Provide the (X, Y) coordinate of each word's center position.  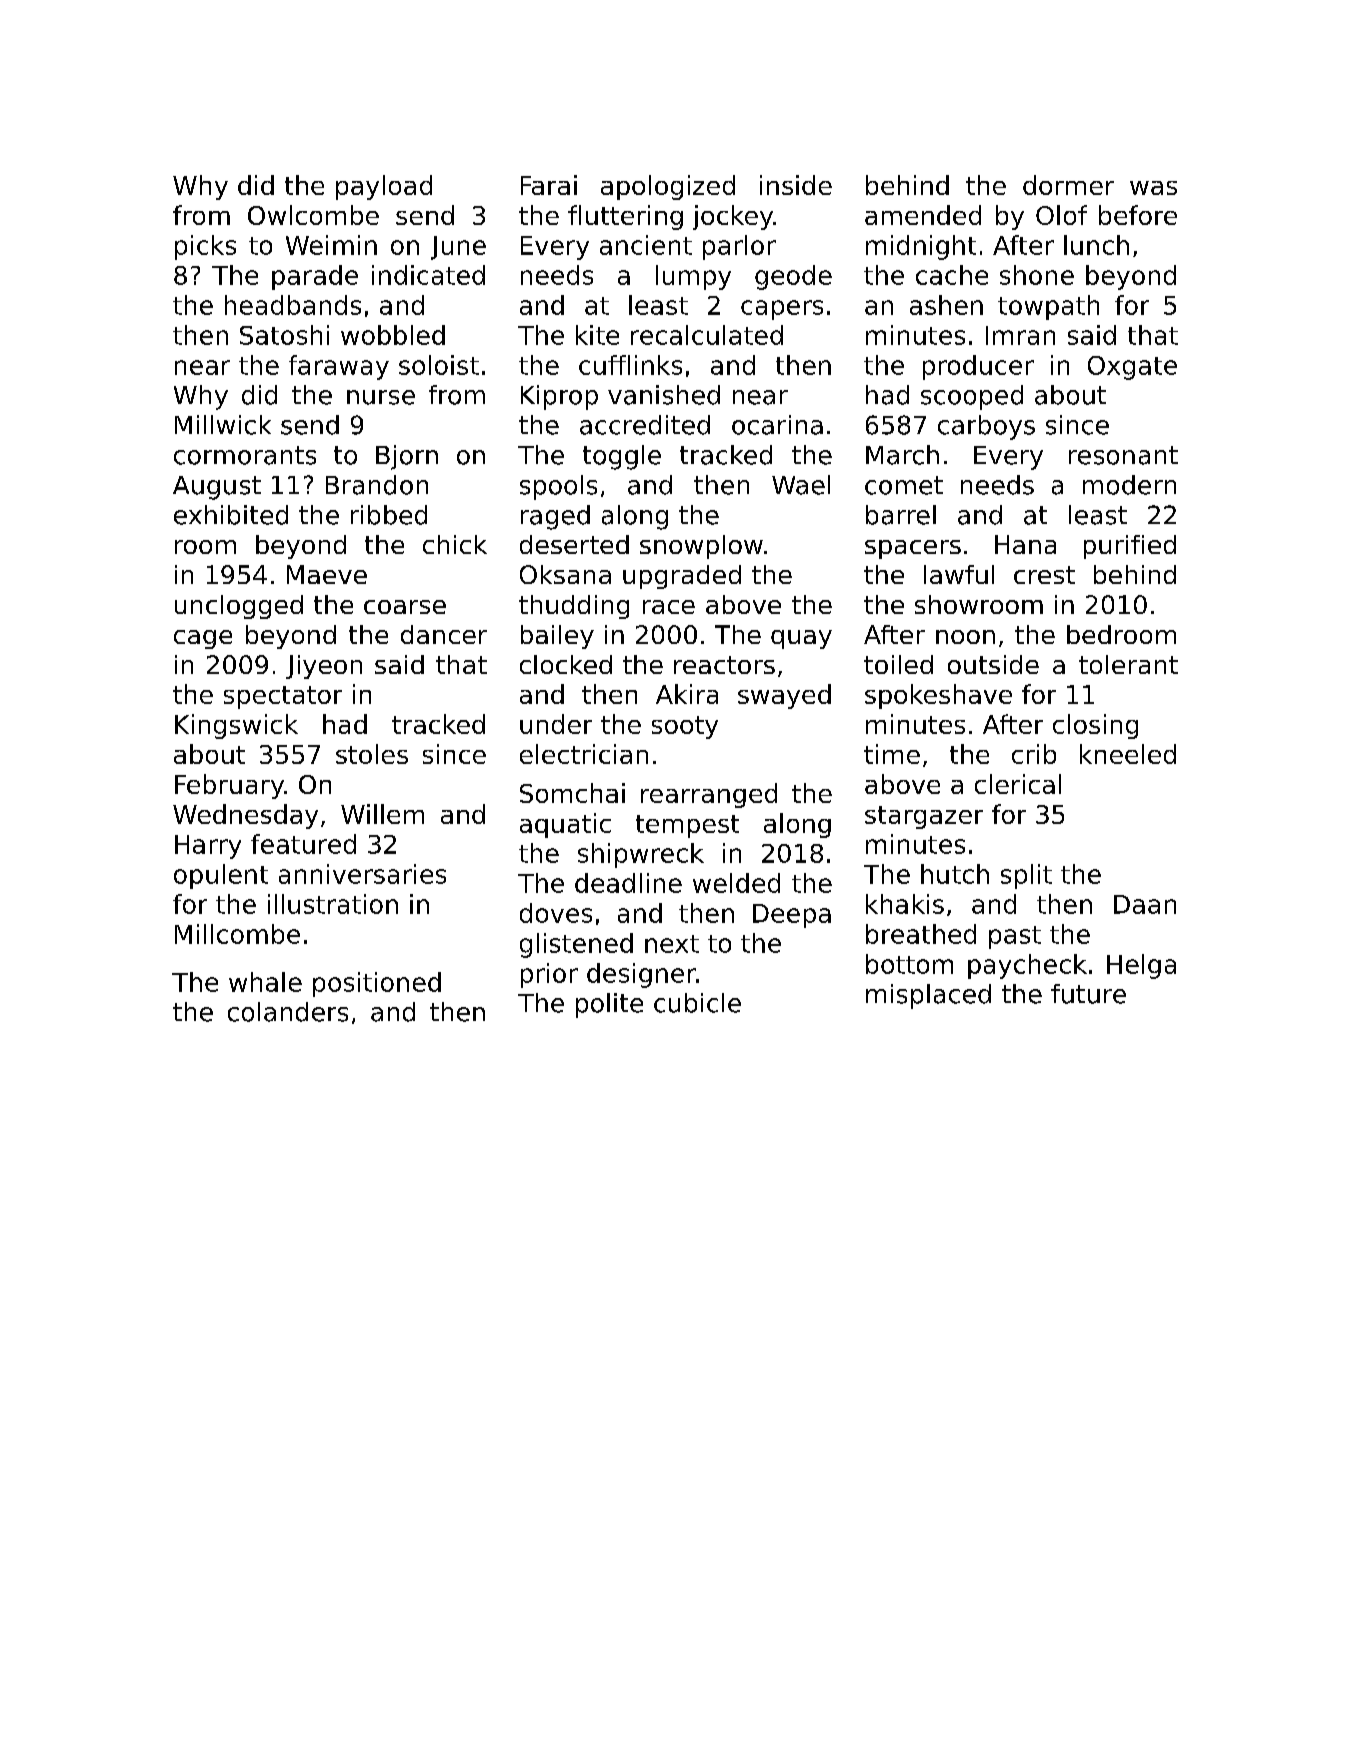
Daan (1145, 904)
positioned (377, 984)
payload (384, 187)
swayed (784, 696)
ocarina (777, 425)
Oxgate (1132, 368)
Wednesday (245, 816)
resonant (1123, 455)
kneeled (1128, 754)
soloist (439, 365)
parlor (739, 247)
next (672, 944)
